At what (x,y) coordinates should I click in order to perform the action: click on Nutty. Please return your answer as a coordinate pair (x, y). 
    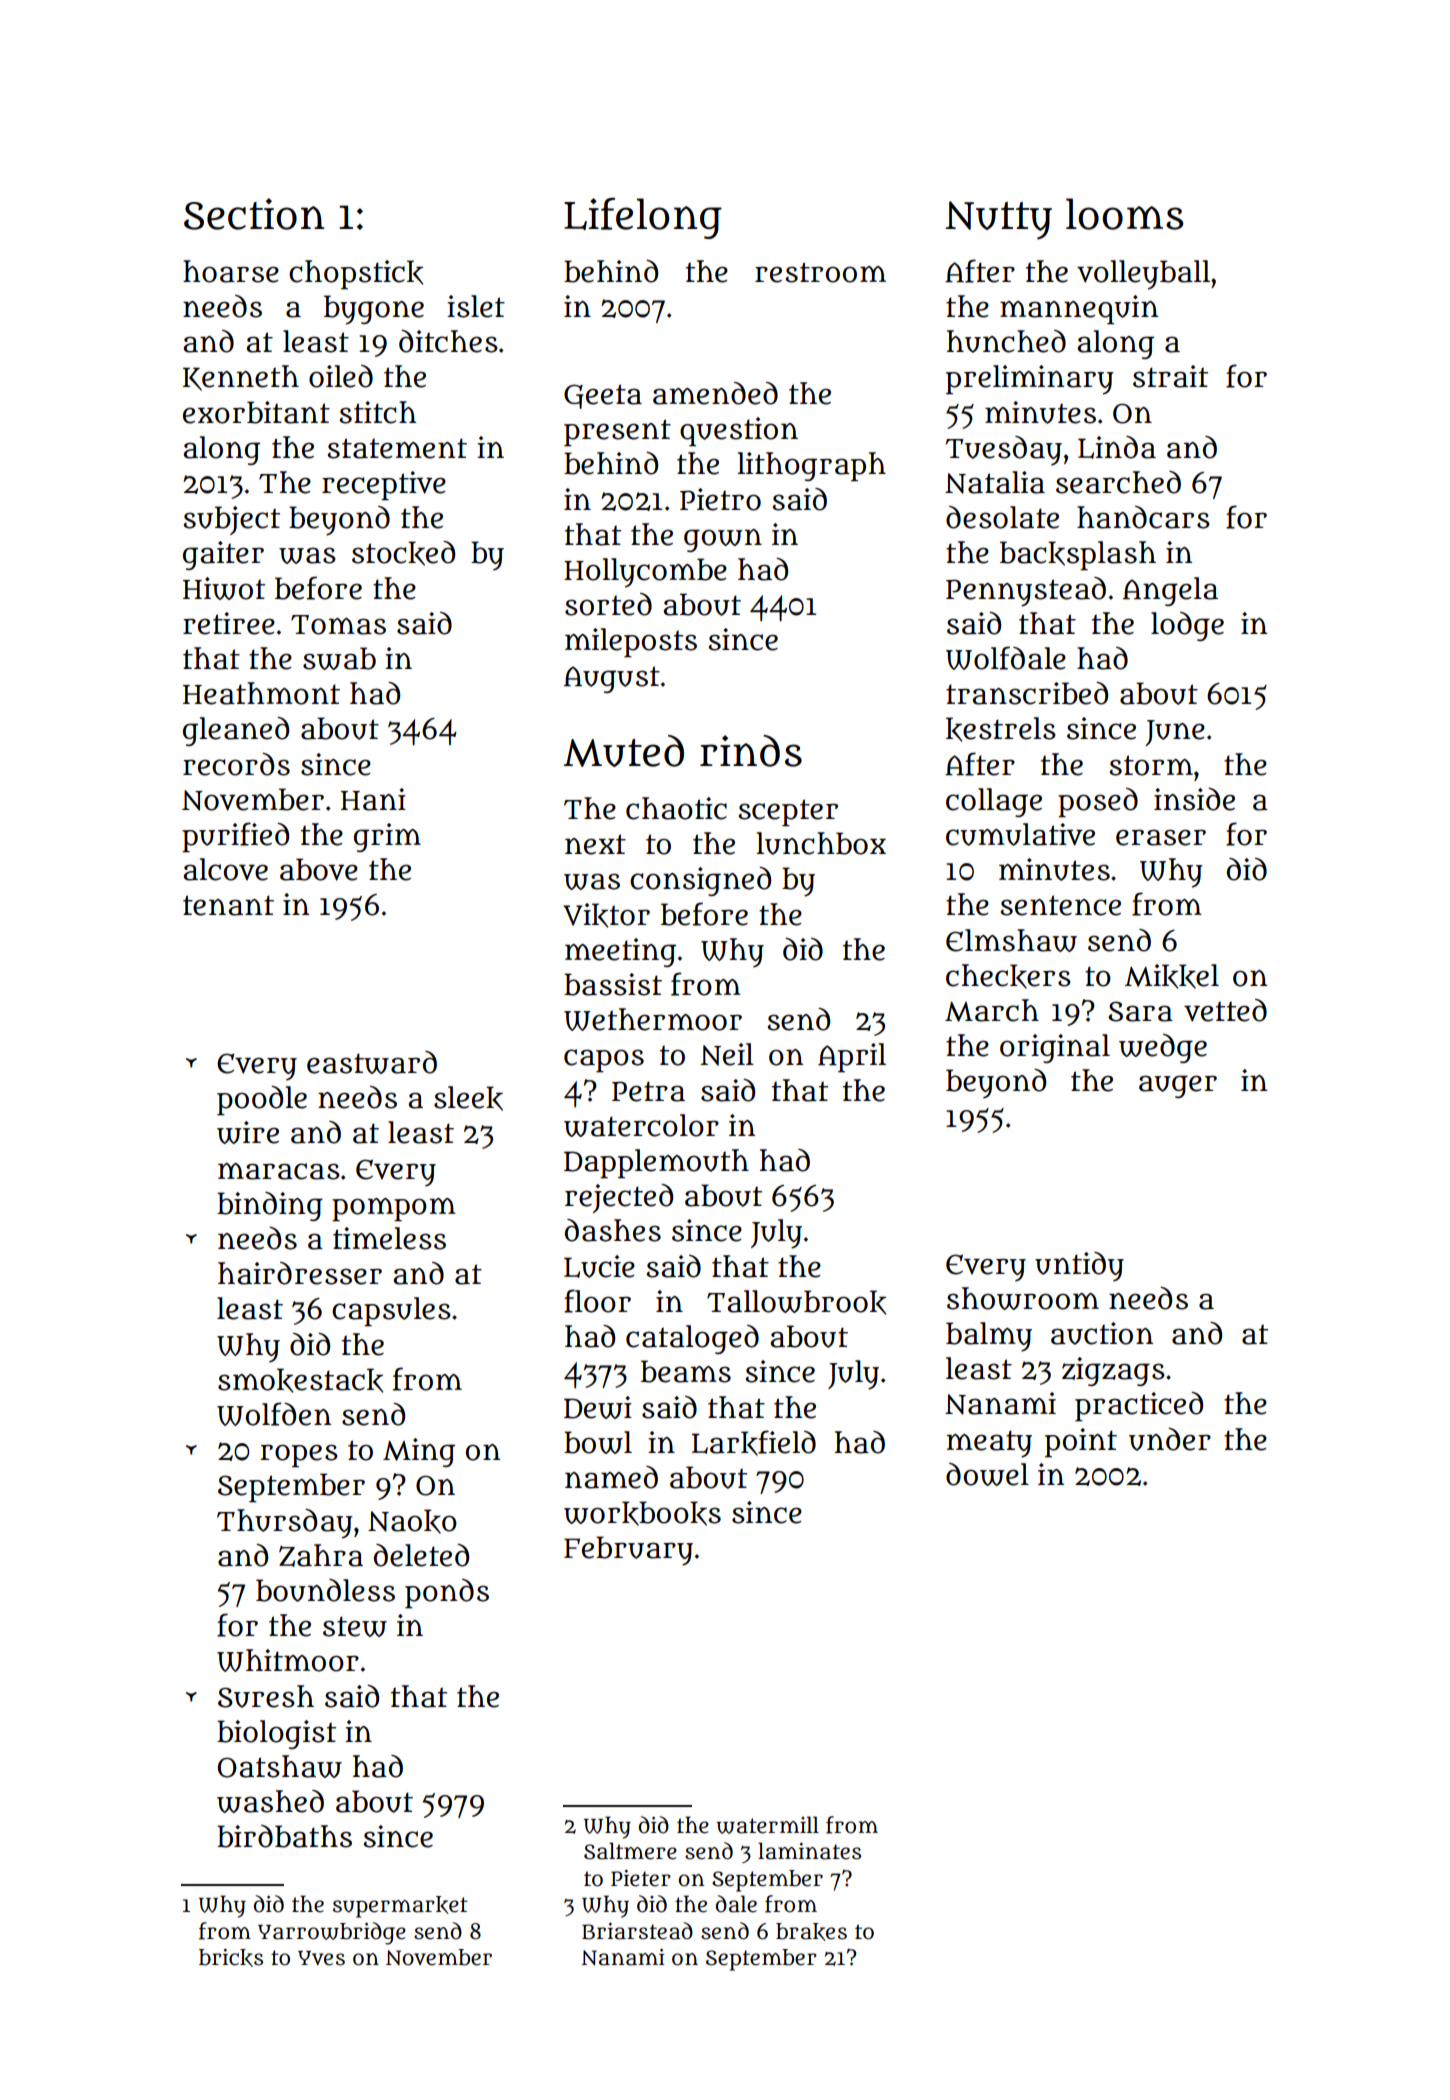
    Looking at the image, I should click on (998, 220).
